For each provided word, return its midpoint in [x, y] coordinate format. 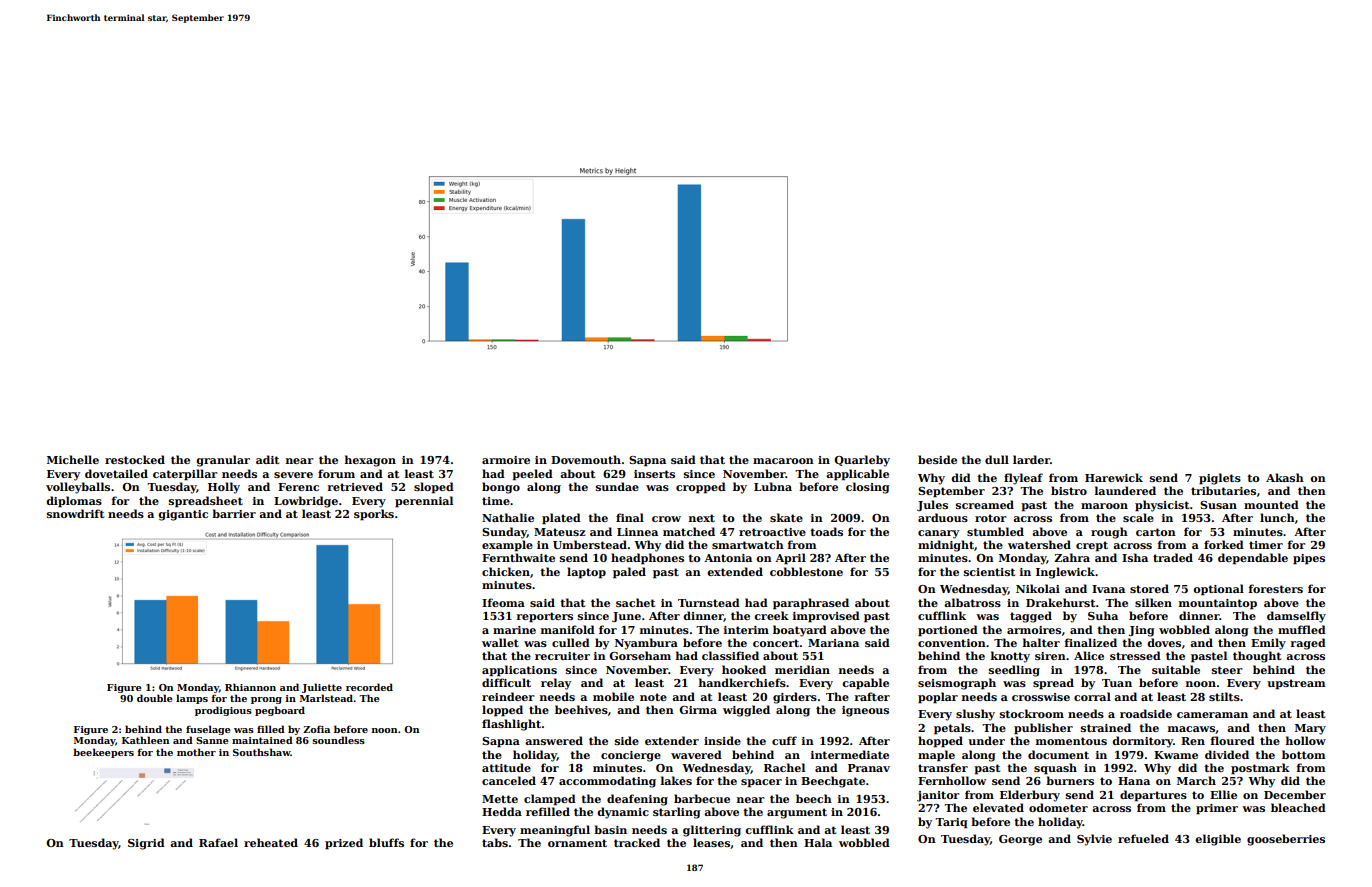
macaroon [783, 461]
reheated [271, 842]
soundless [338, 740]
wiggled [746, 711]
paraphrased [811, 604]
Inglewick [1065, 573]
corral [1092, 696]
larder [1031, 459]
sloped [434, 488]
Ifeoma [503, 602]
